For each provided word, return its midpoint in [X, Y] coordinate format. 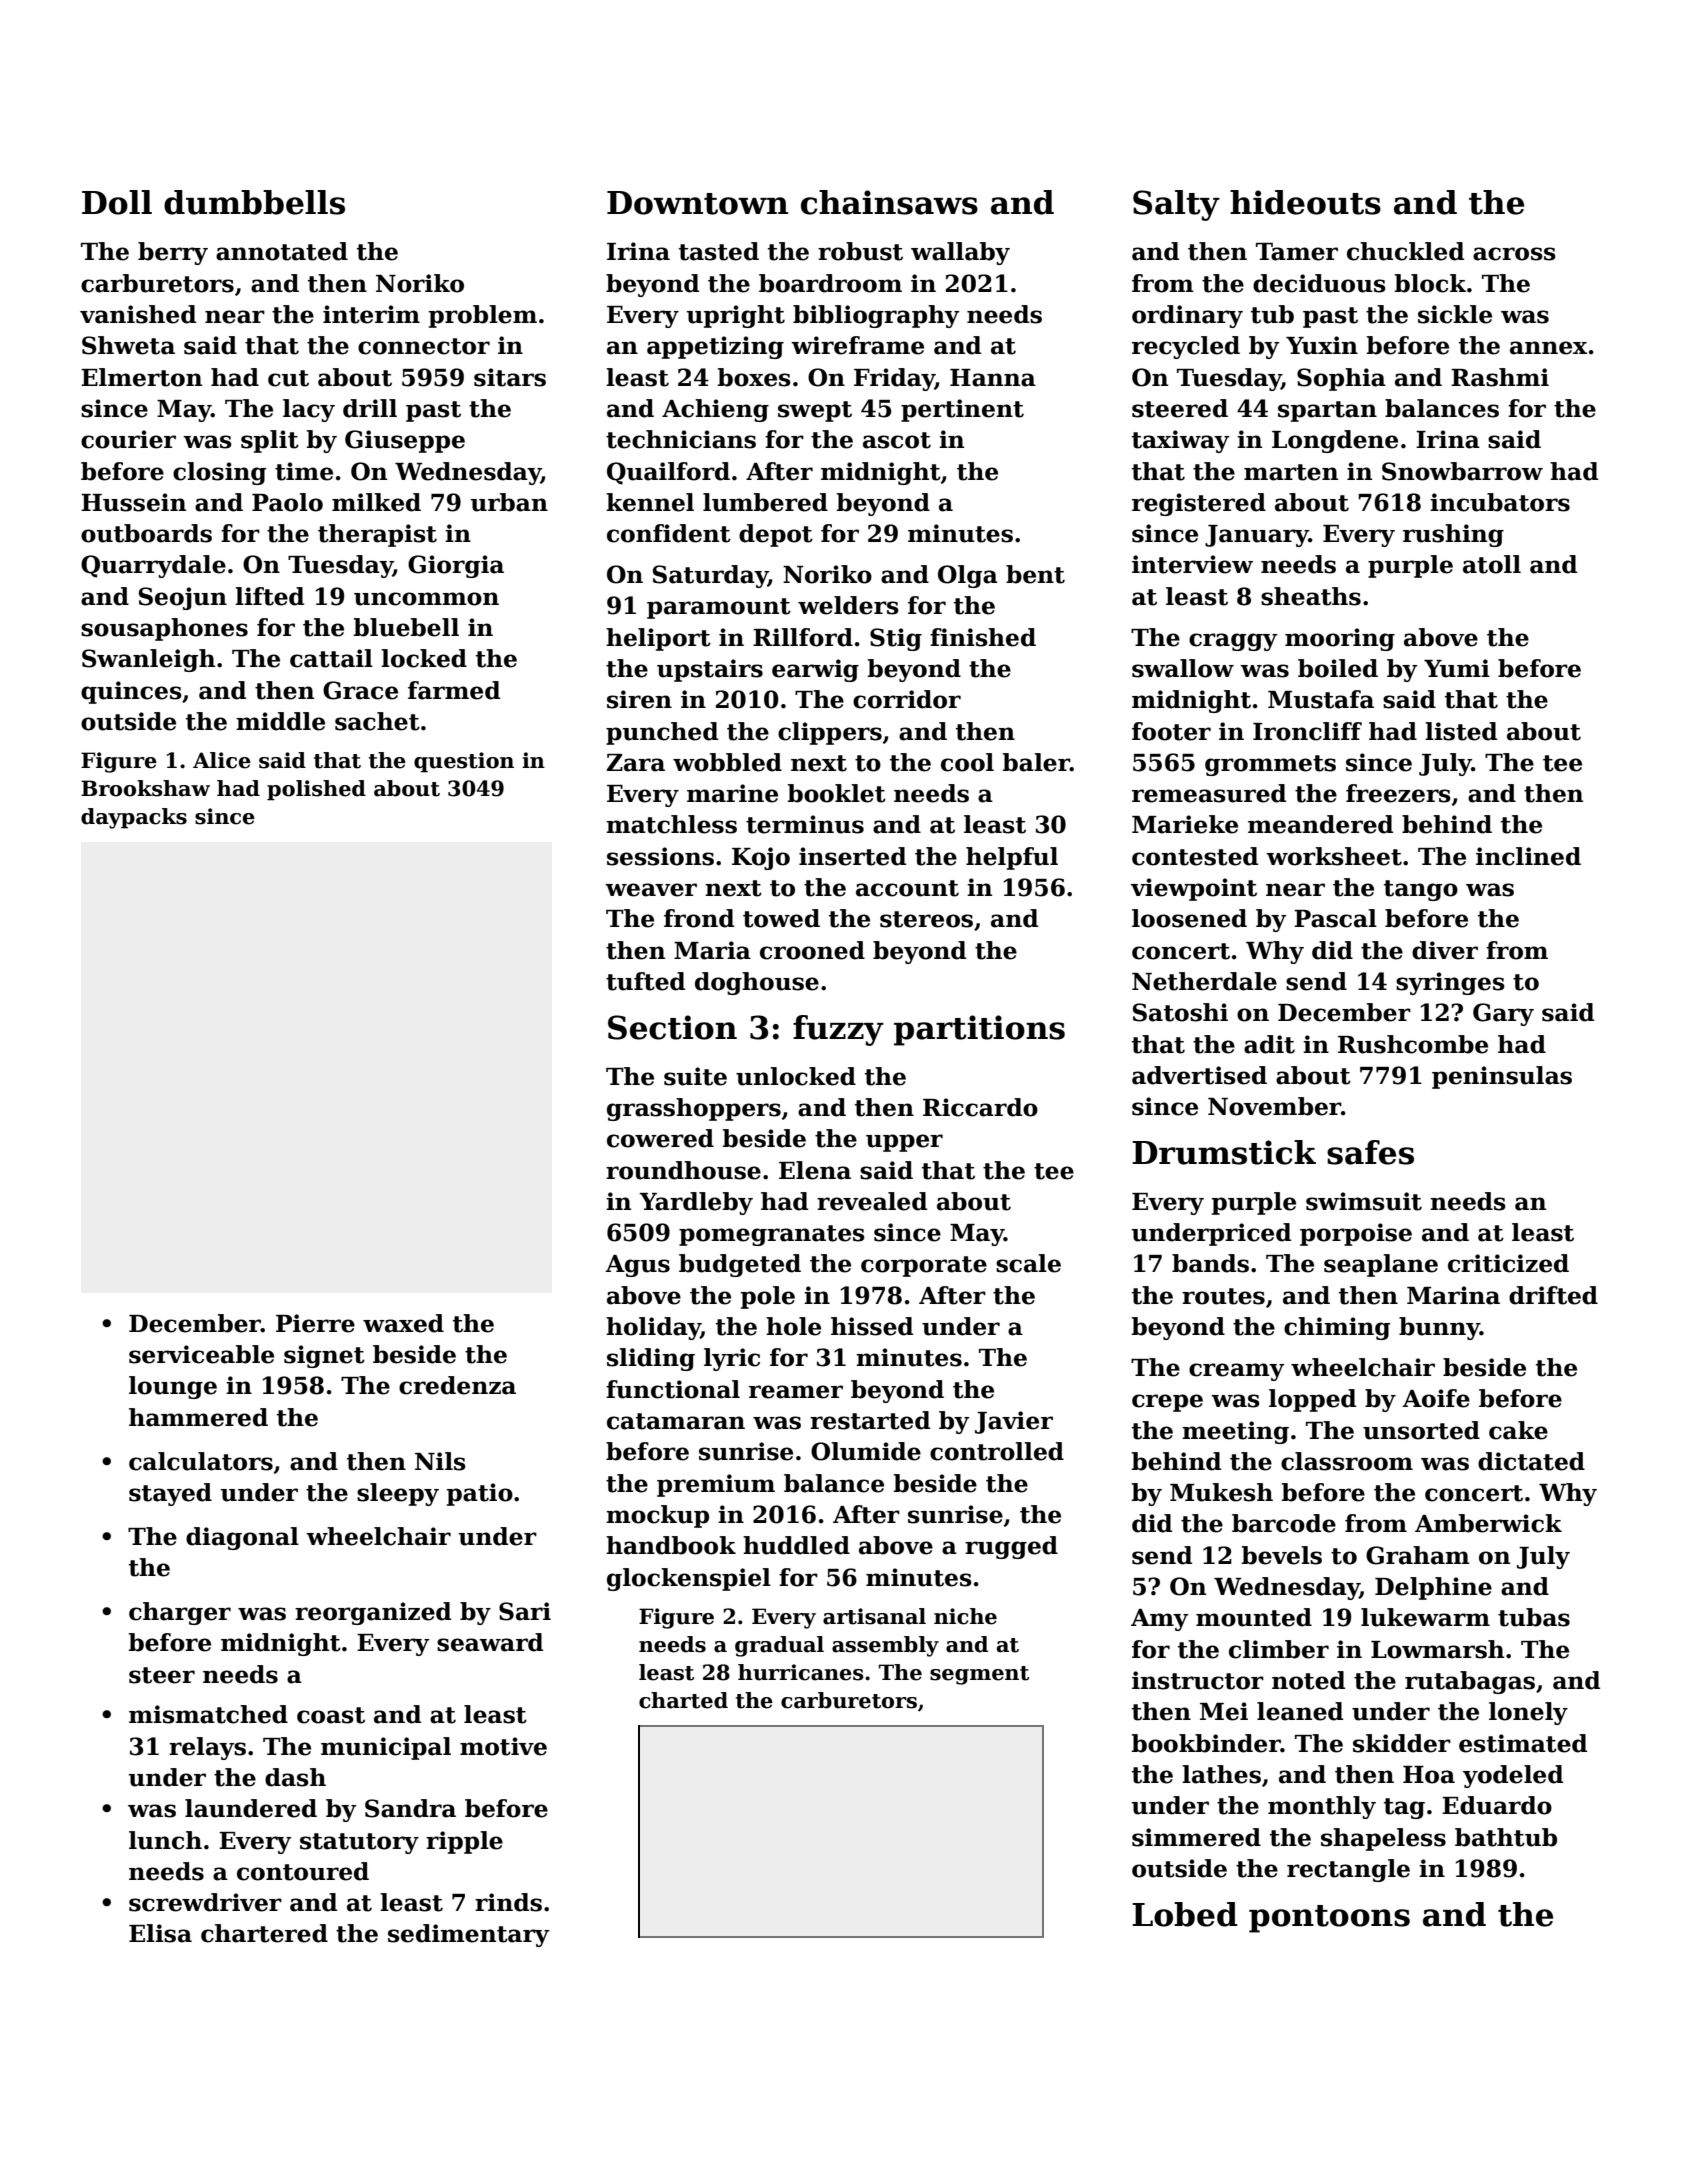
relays [207, 1748]
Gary [1503, 1014]
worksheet [1334, 856]
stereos [926, 919]
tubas [1534, 1617]
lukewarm [1425, 1617]
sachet [377, 721]
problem [483, 316]
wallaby [960, 253]
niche [965, 1616]
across [1514, 254]
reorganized [373, 1613]
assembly [885, 1646]
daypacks [134, 818]
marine [732, 793]
